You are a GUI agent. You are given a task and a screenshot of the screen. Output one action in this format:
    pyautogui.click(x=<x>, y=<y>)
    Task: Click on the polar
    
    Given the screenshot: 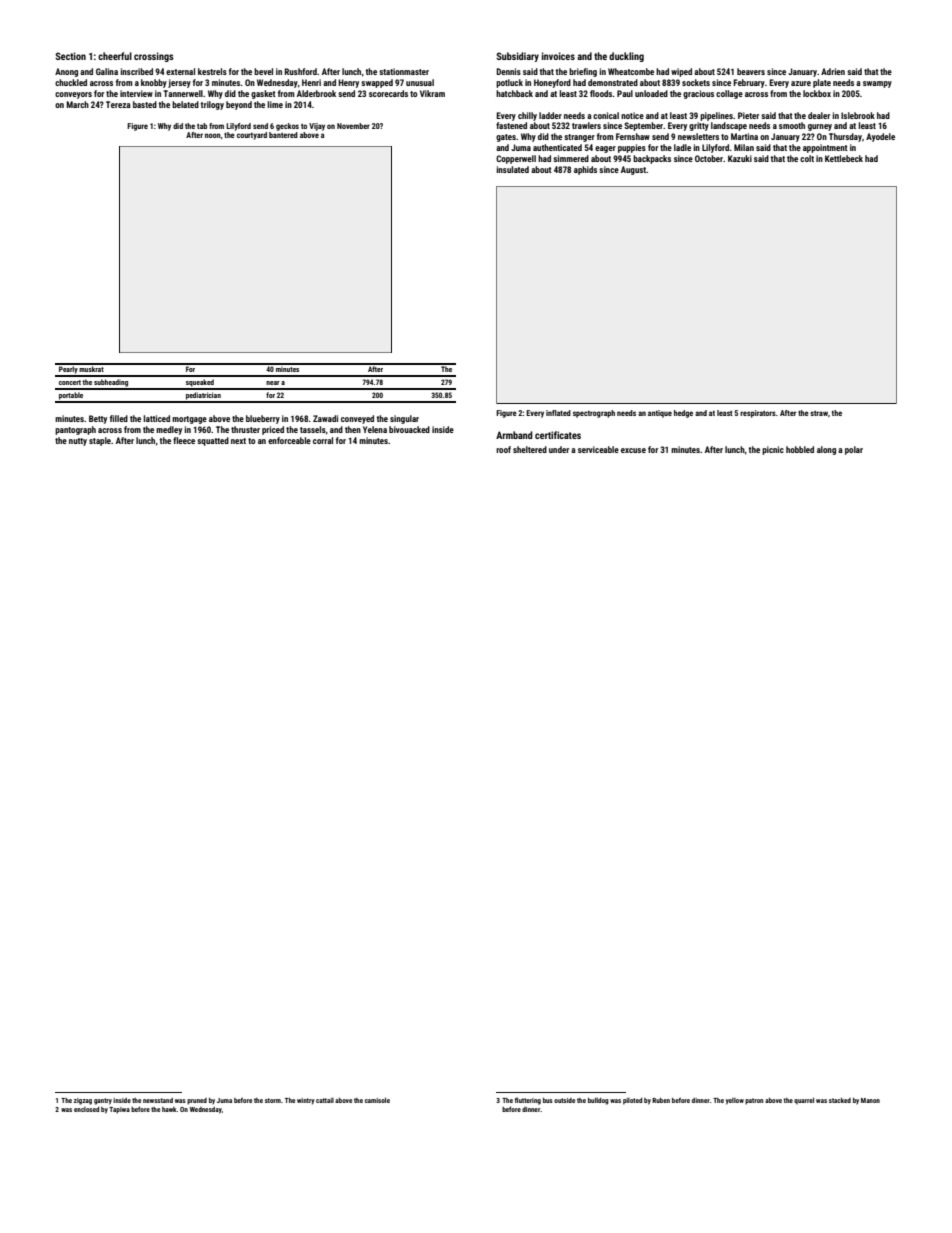 What is the action you would take?
    pyautogui.click(x=854, y=450)
